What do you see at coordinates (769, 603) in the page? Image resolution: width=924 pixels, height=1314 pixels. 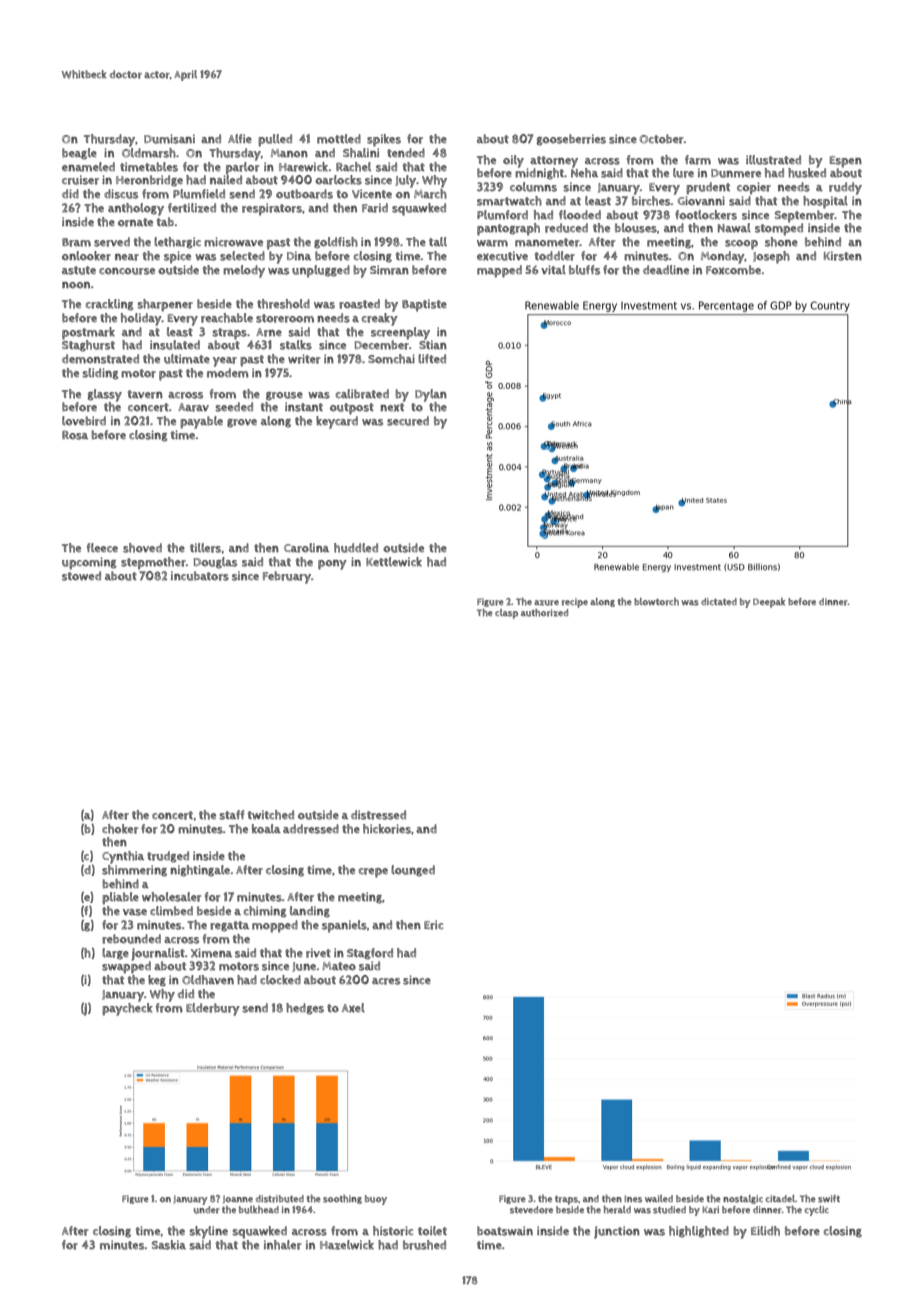 I see `Deepak` at bounding box center [769, 603].
